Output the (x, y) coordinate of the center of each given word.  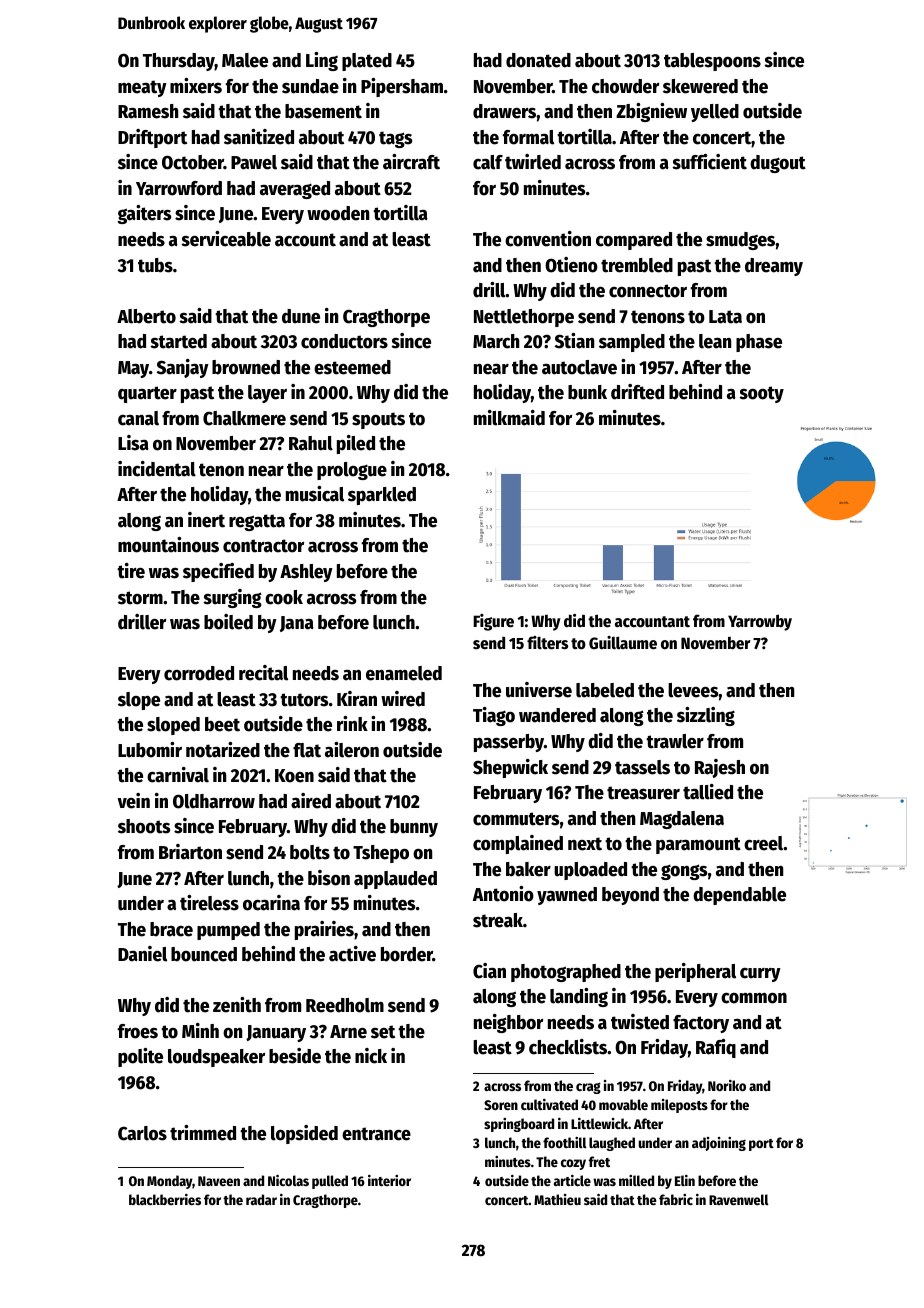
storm (140, 598)
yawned (567, 896)
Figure (493, 622)
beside (295, 1056)
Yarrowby (760, 622)
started (178, 341)
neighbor (508, 1023)
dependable (739, 896)
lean (715, 341)
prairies (324, 930)
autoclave (579, 367)
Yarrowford (179, 188)
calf (488, 162)
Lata (725, 317)
